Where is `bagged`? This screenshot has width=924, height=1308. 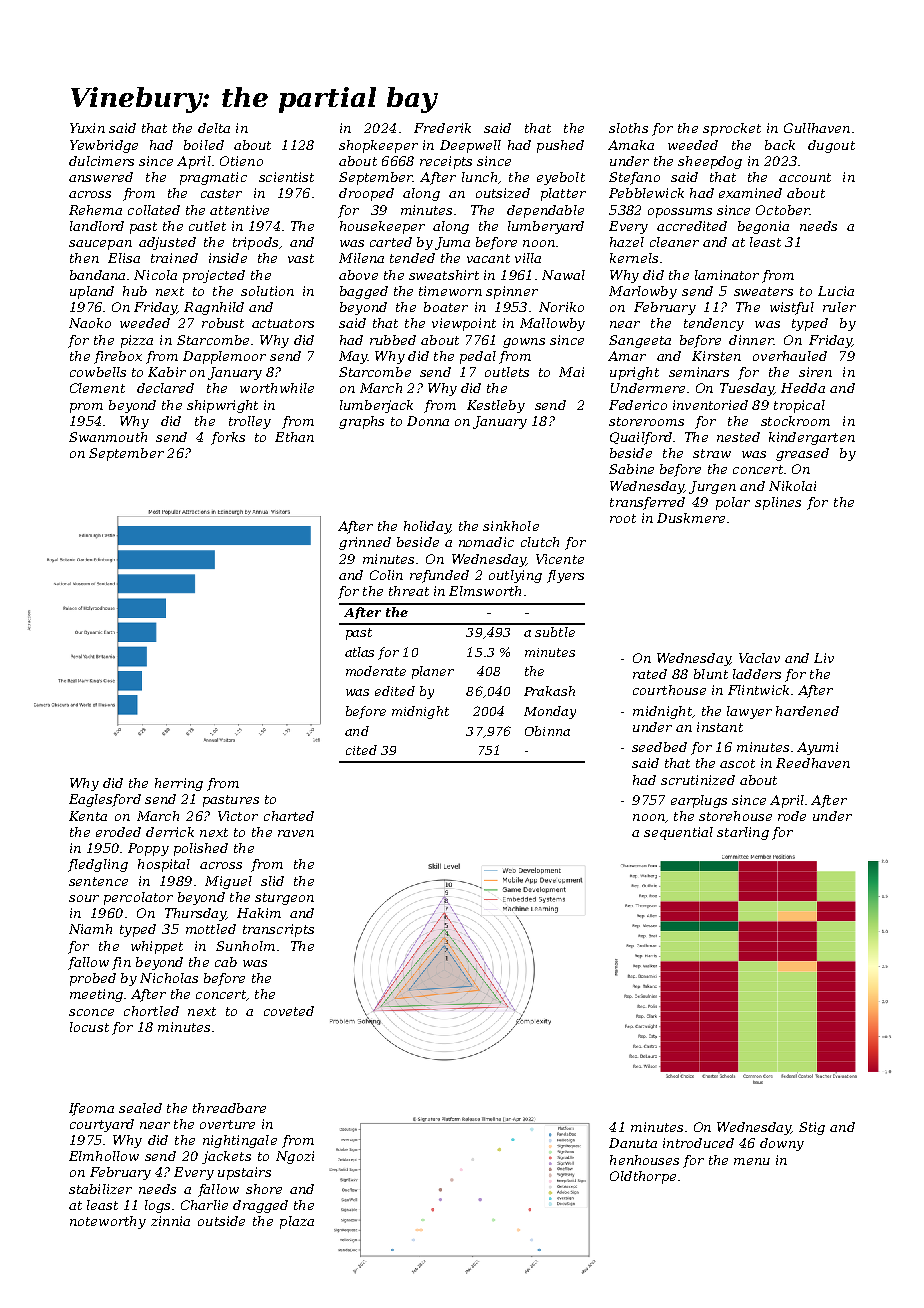
bagged is located at coordinates (364, 292).
